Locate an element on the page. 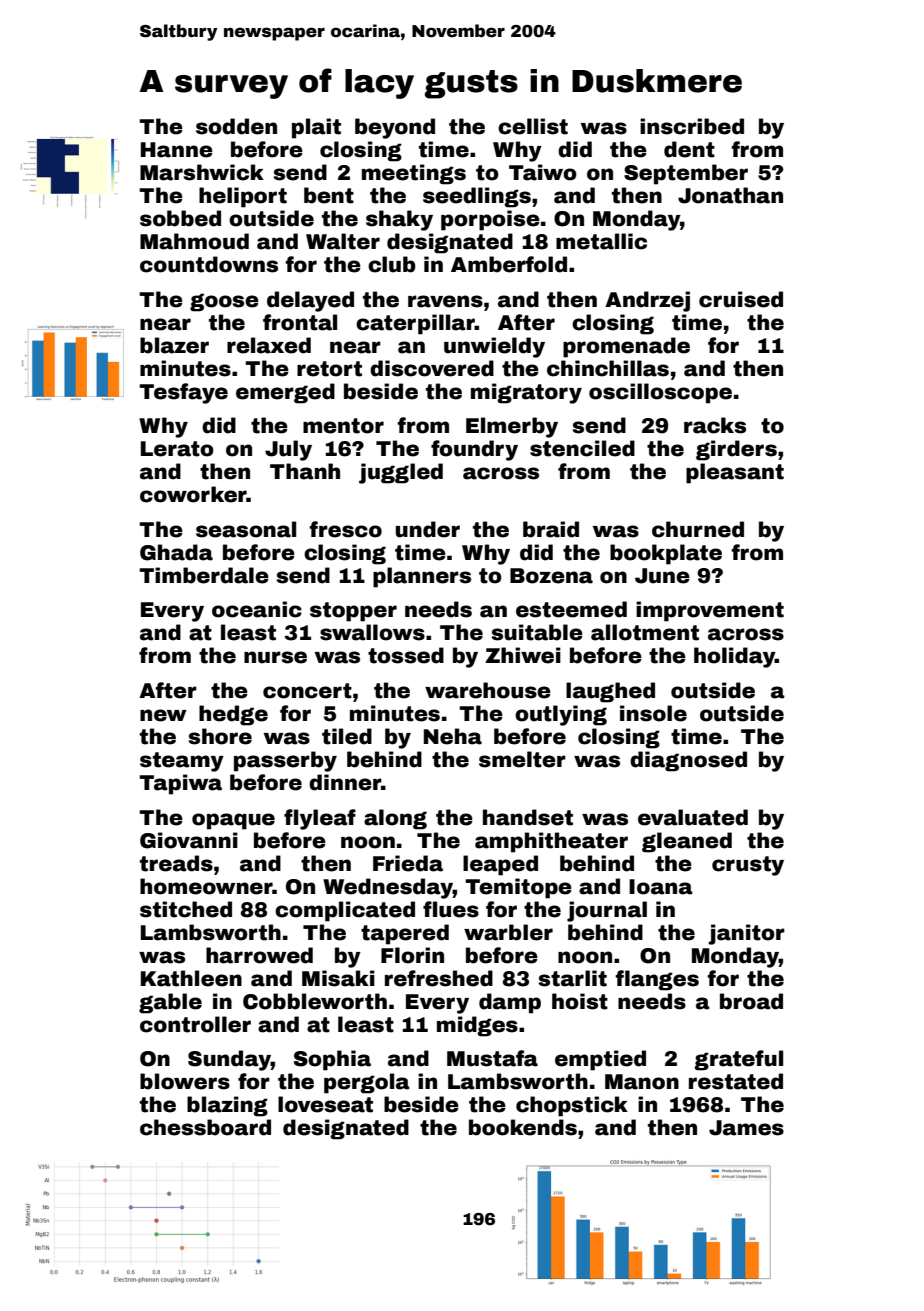 The height and width of the document is (1311, 924). Amberfold is located at coordinates (509, 264).
